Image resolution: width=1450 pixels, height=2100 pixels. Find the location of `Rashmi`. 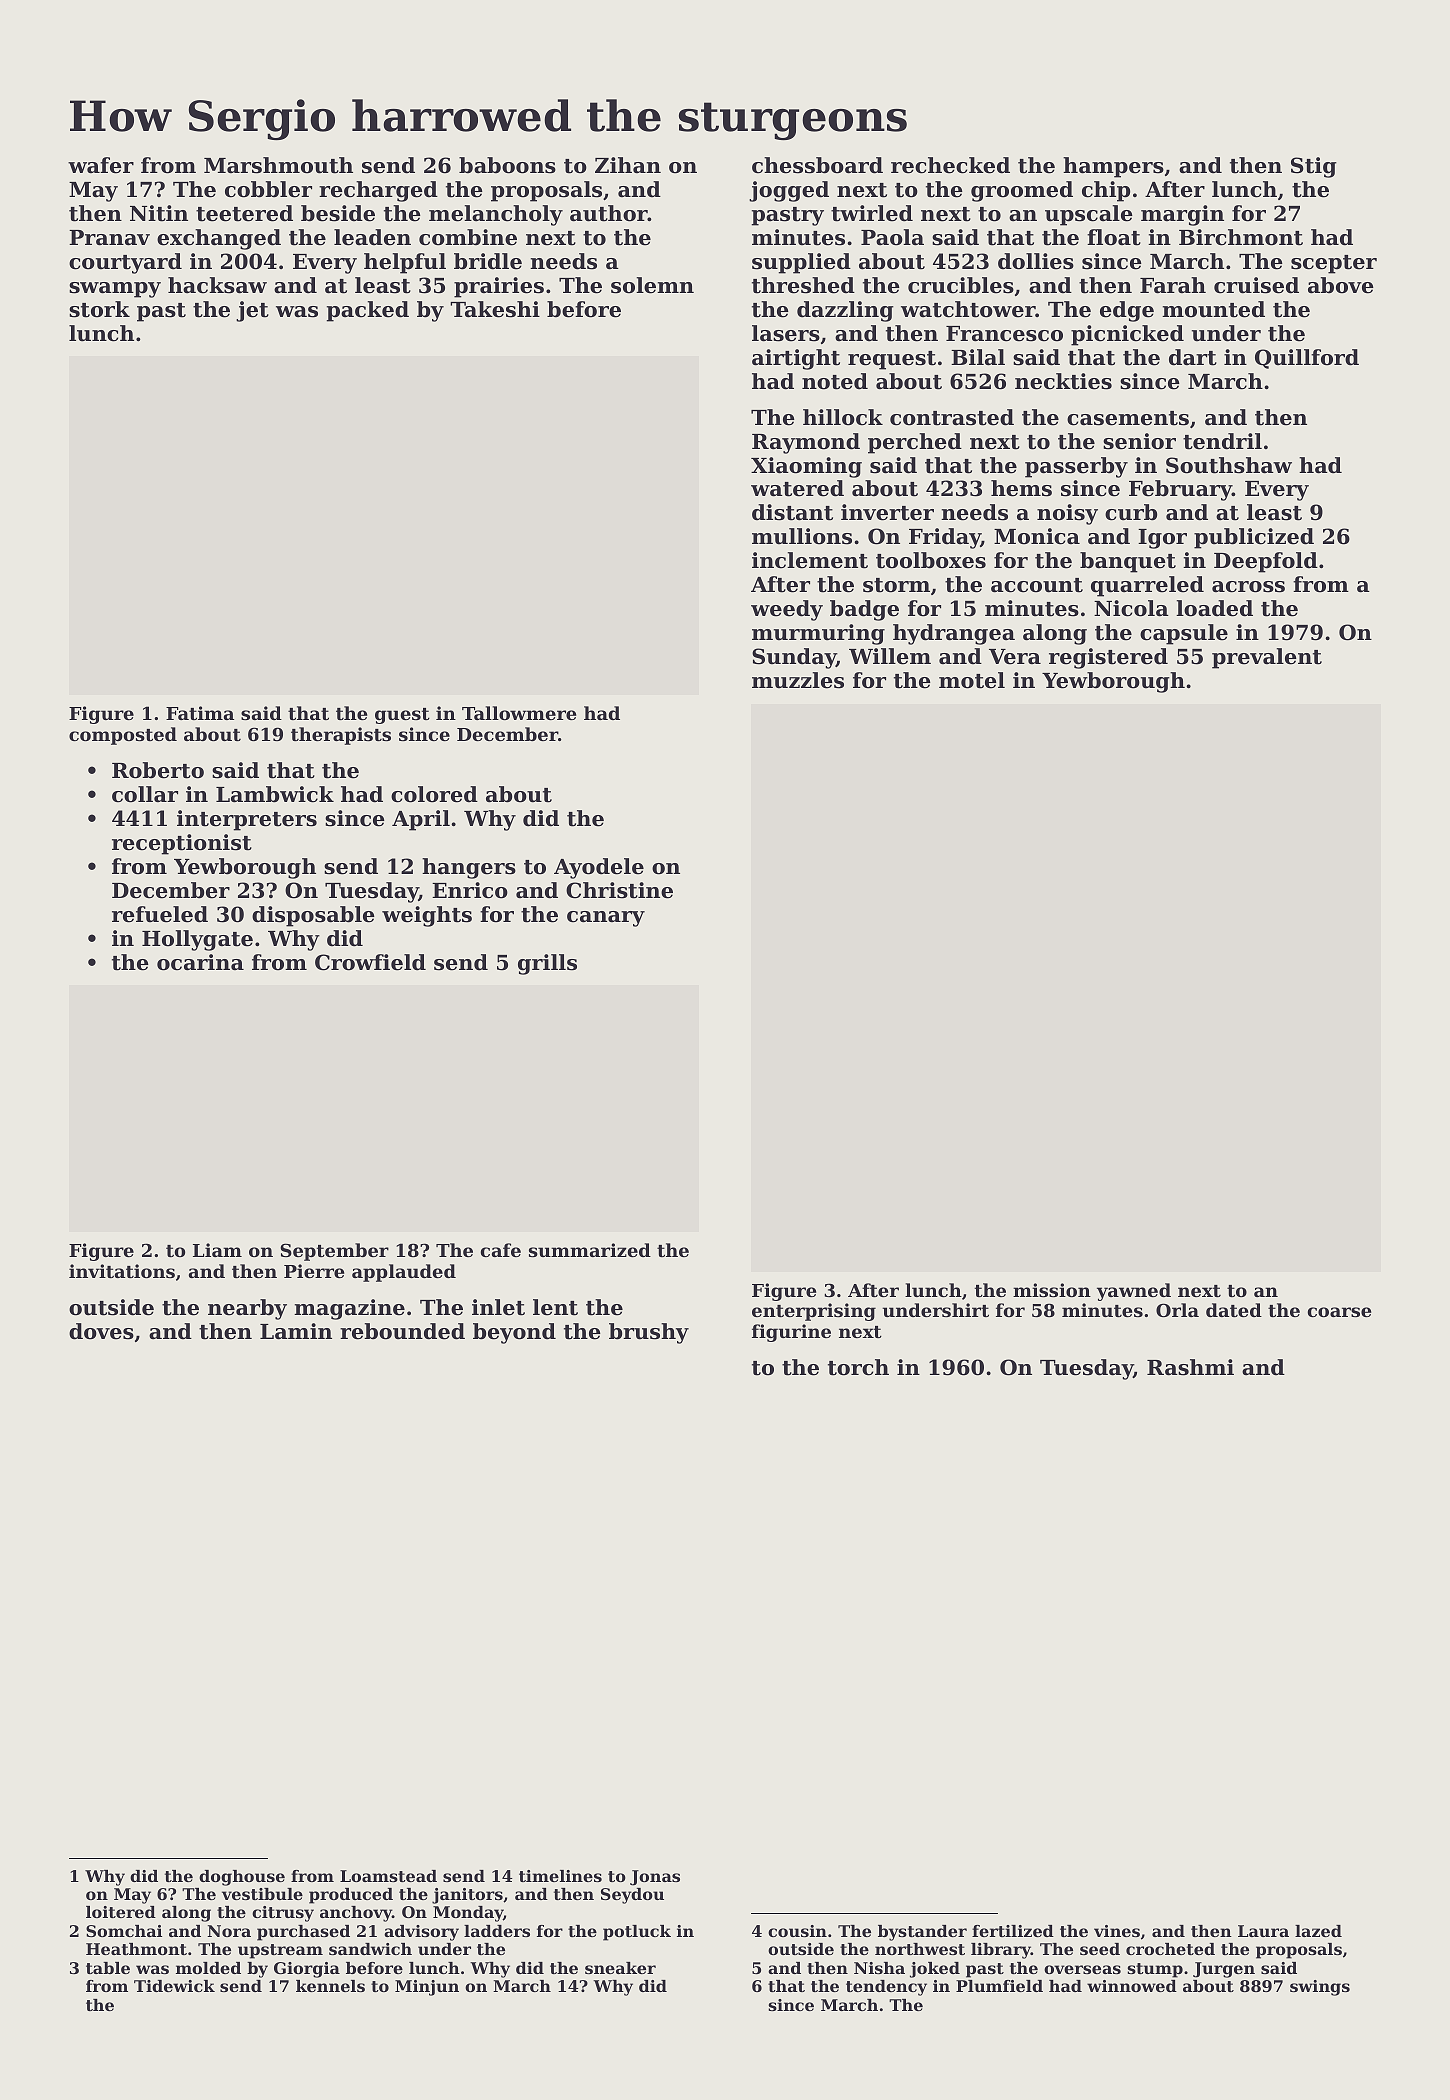

Rashmi is located at coordinates (1190, 1367).
